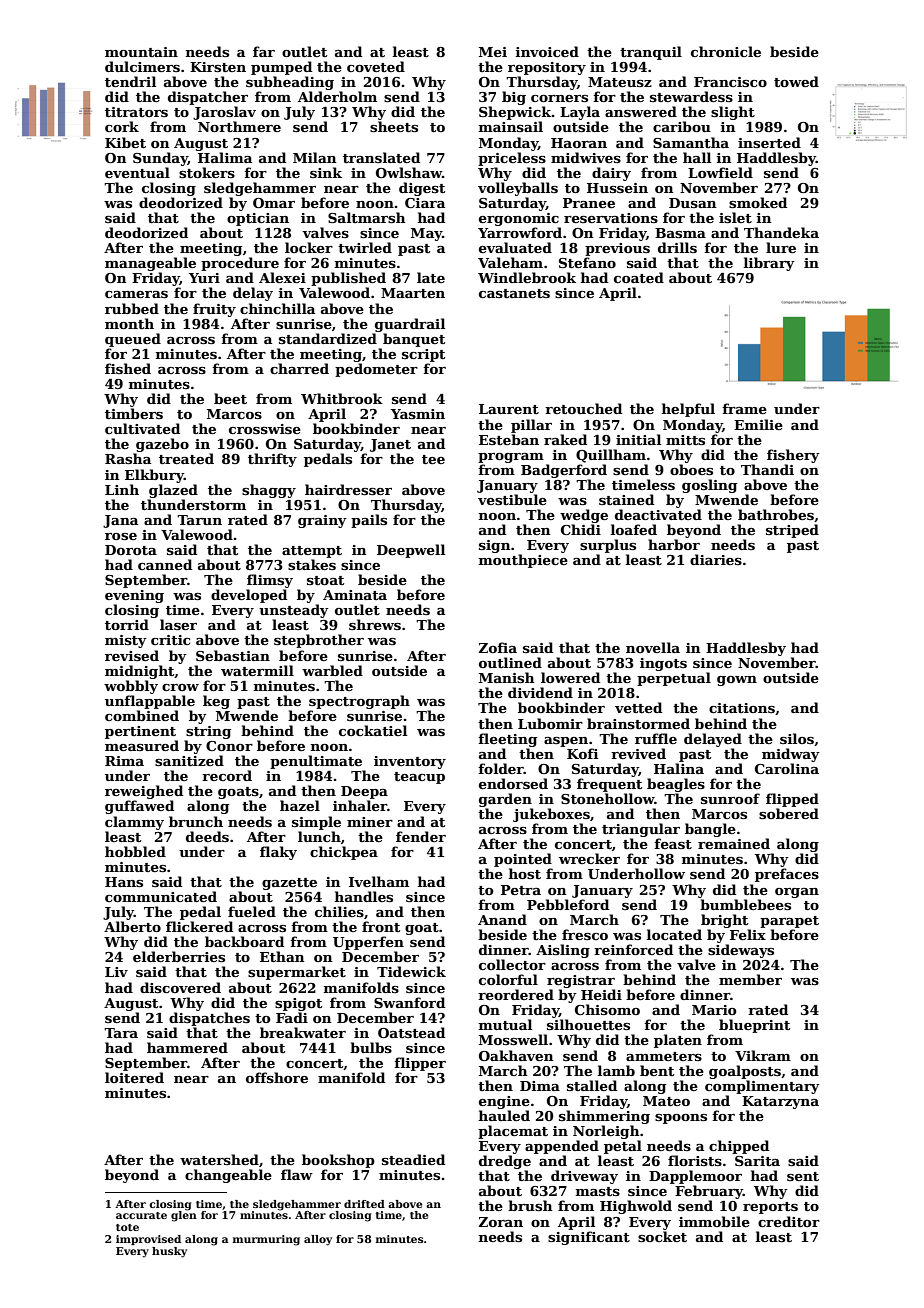 This image has height=1308, width=924. What do you see at coordinates (716, 559) in the image?
I see `diaries` at bounding box center [716, 559].
